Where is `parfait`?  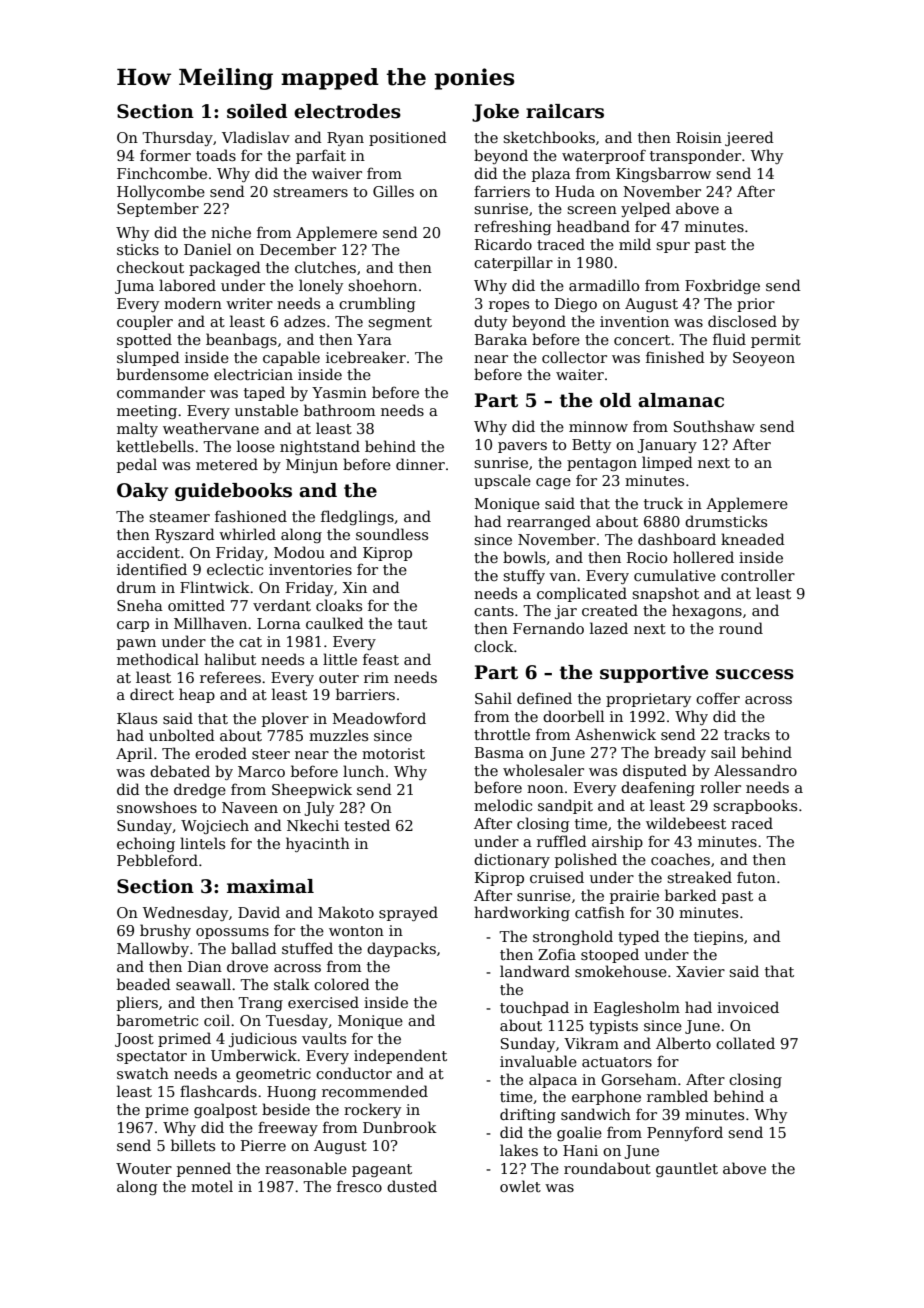 parfait is located at coordinates (321, 156).
